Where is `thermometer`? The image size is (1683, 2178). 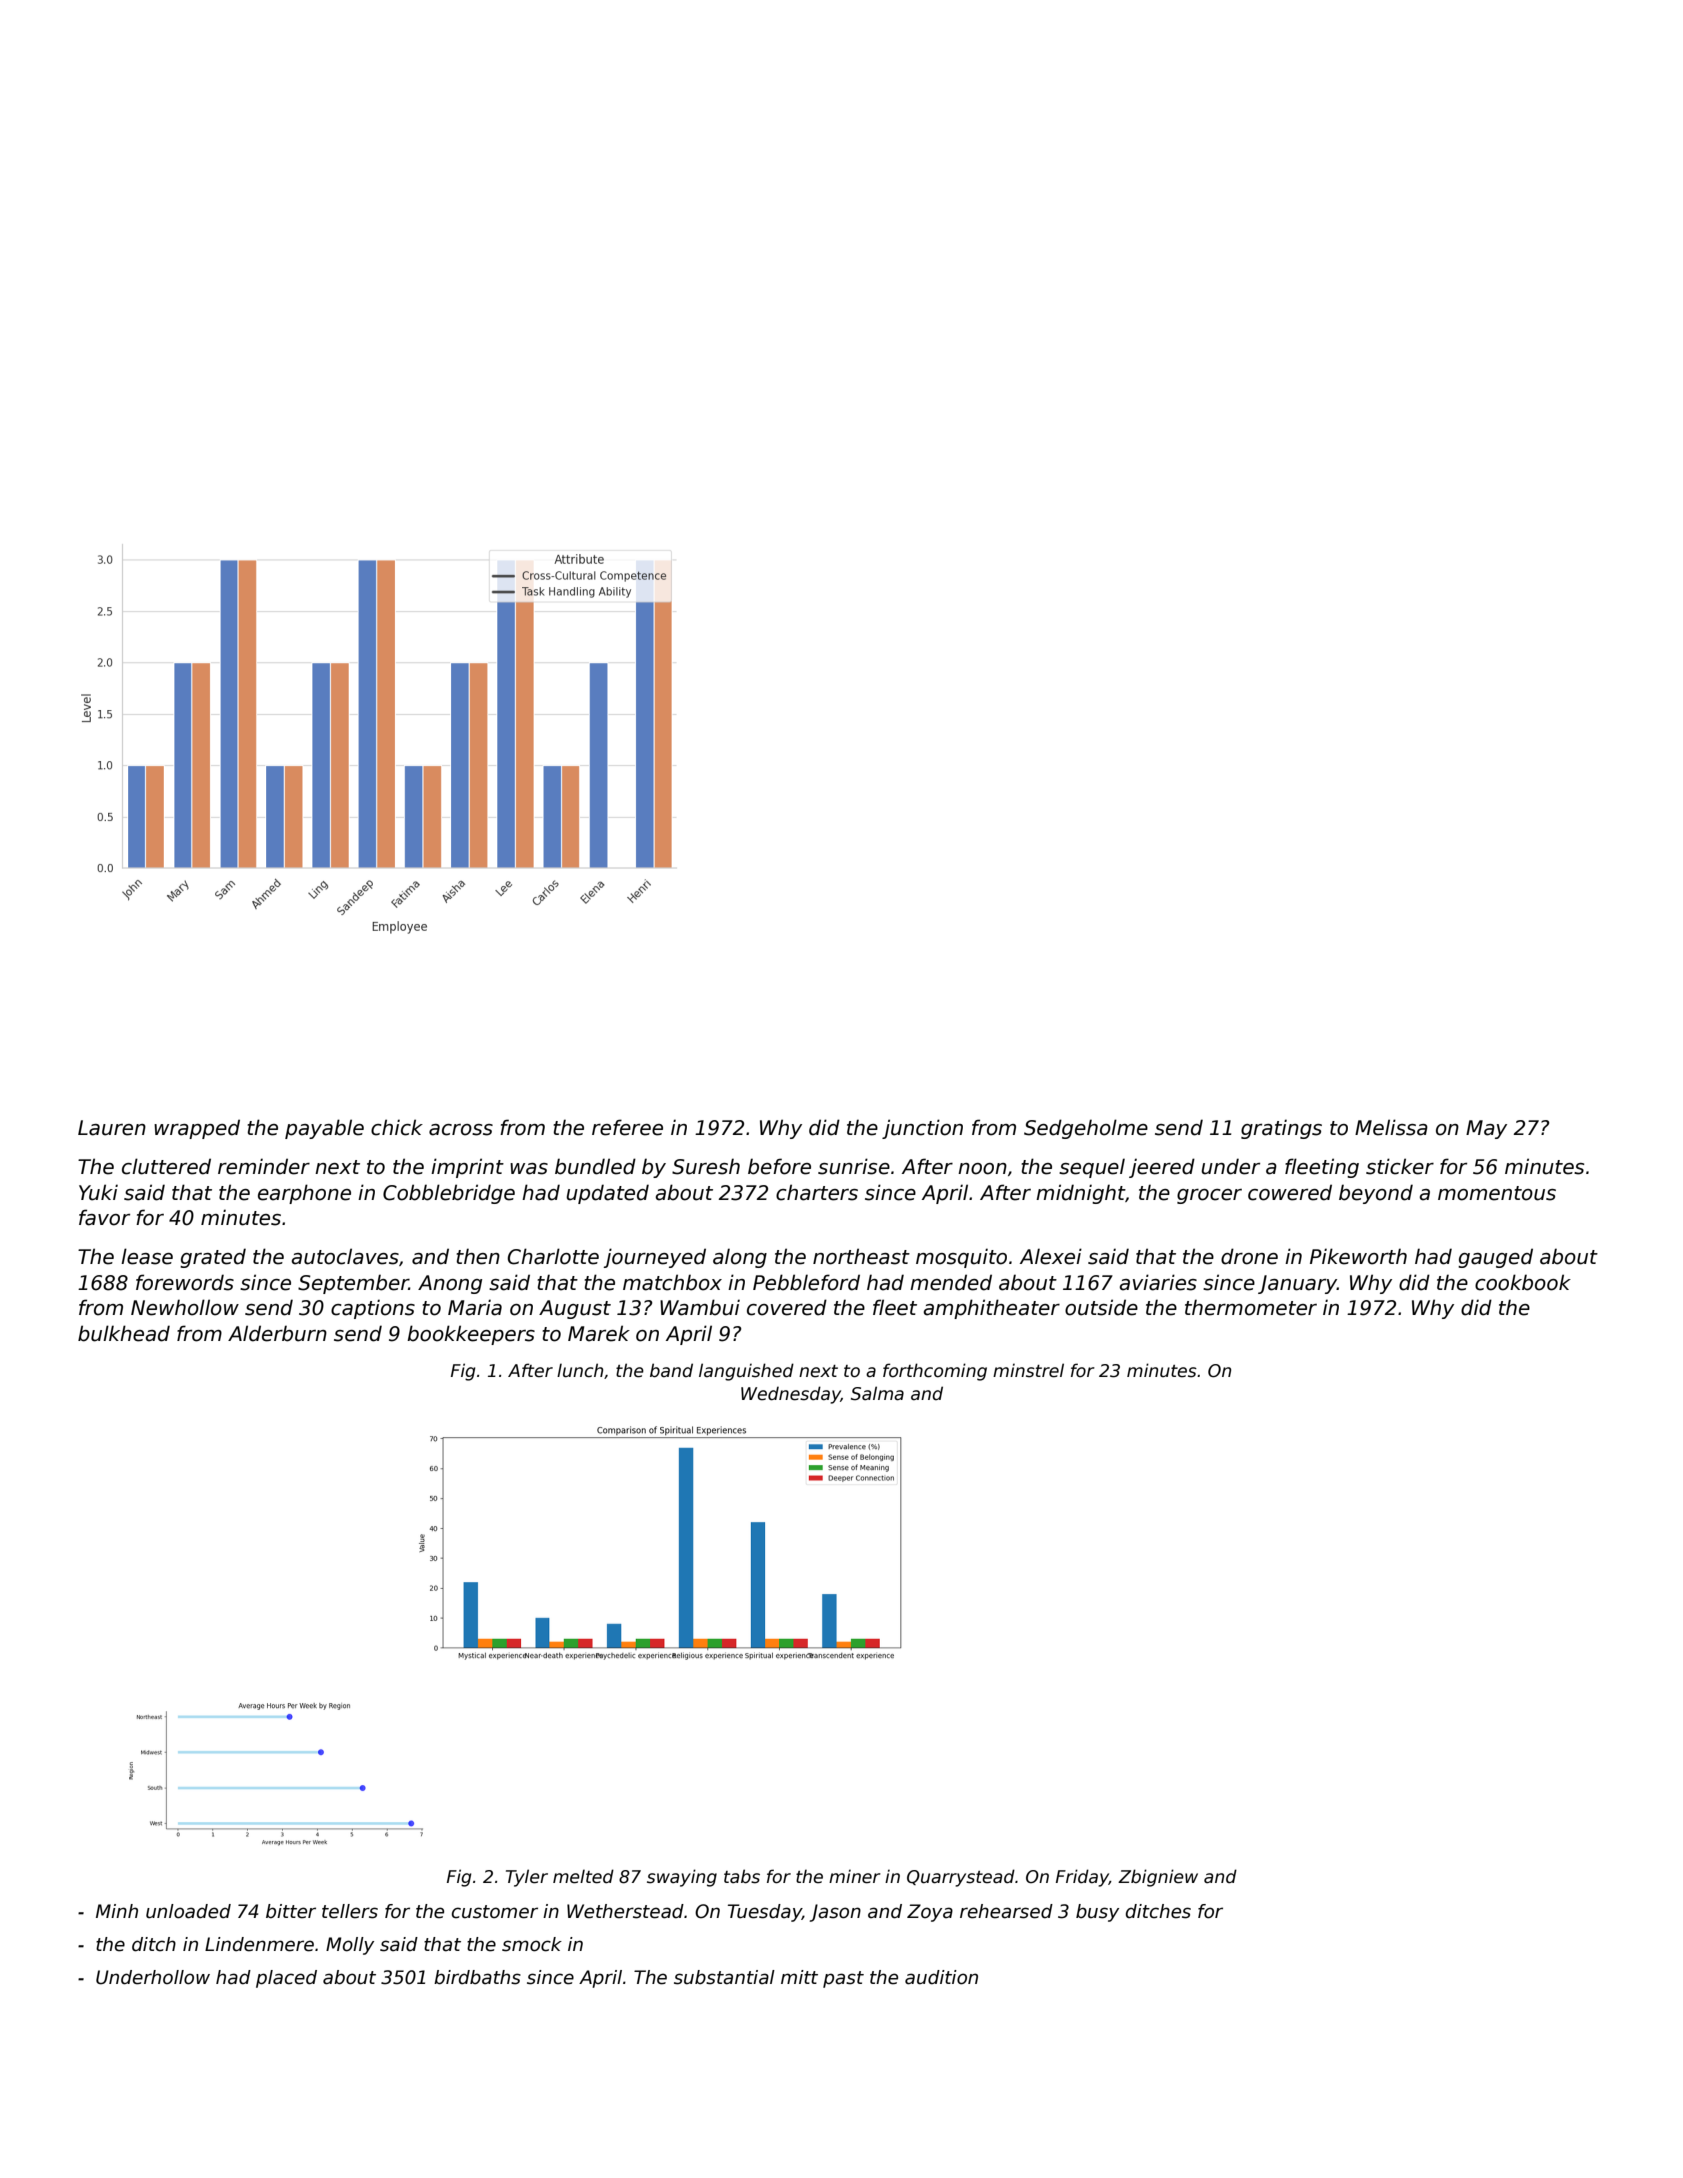
thermometer is located at coordinates (1251, 1307).
